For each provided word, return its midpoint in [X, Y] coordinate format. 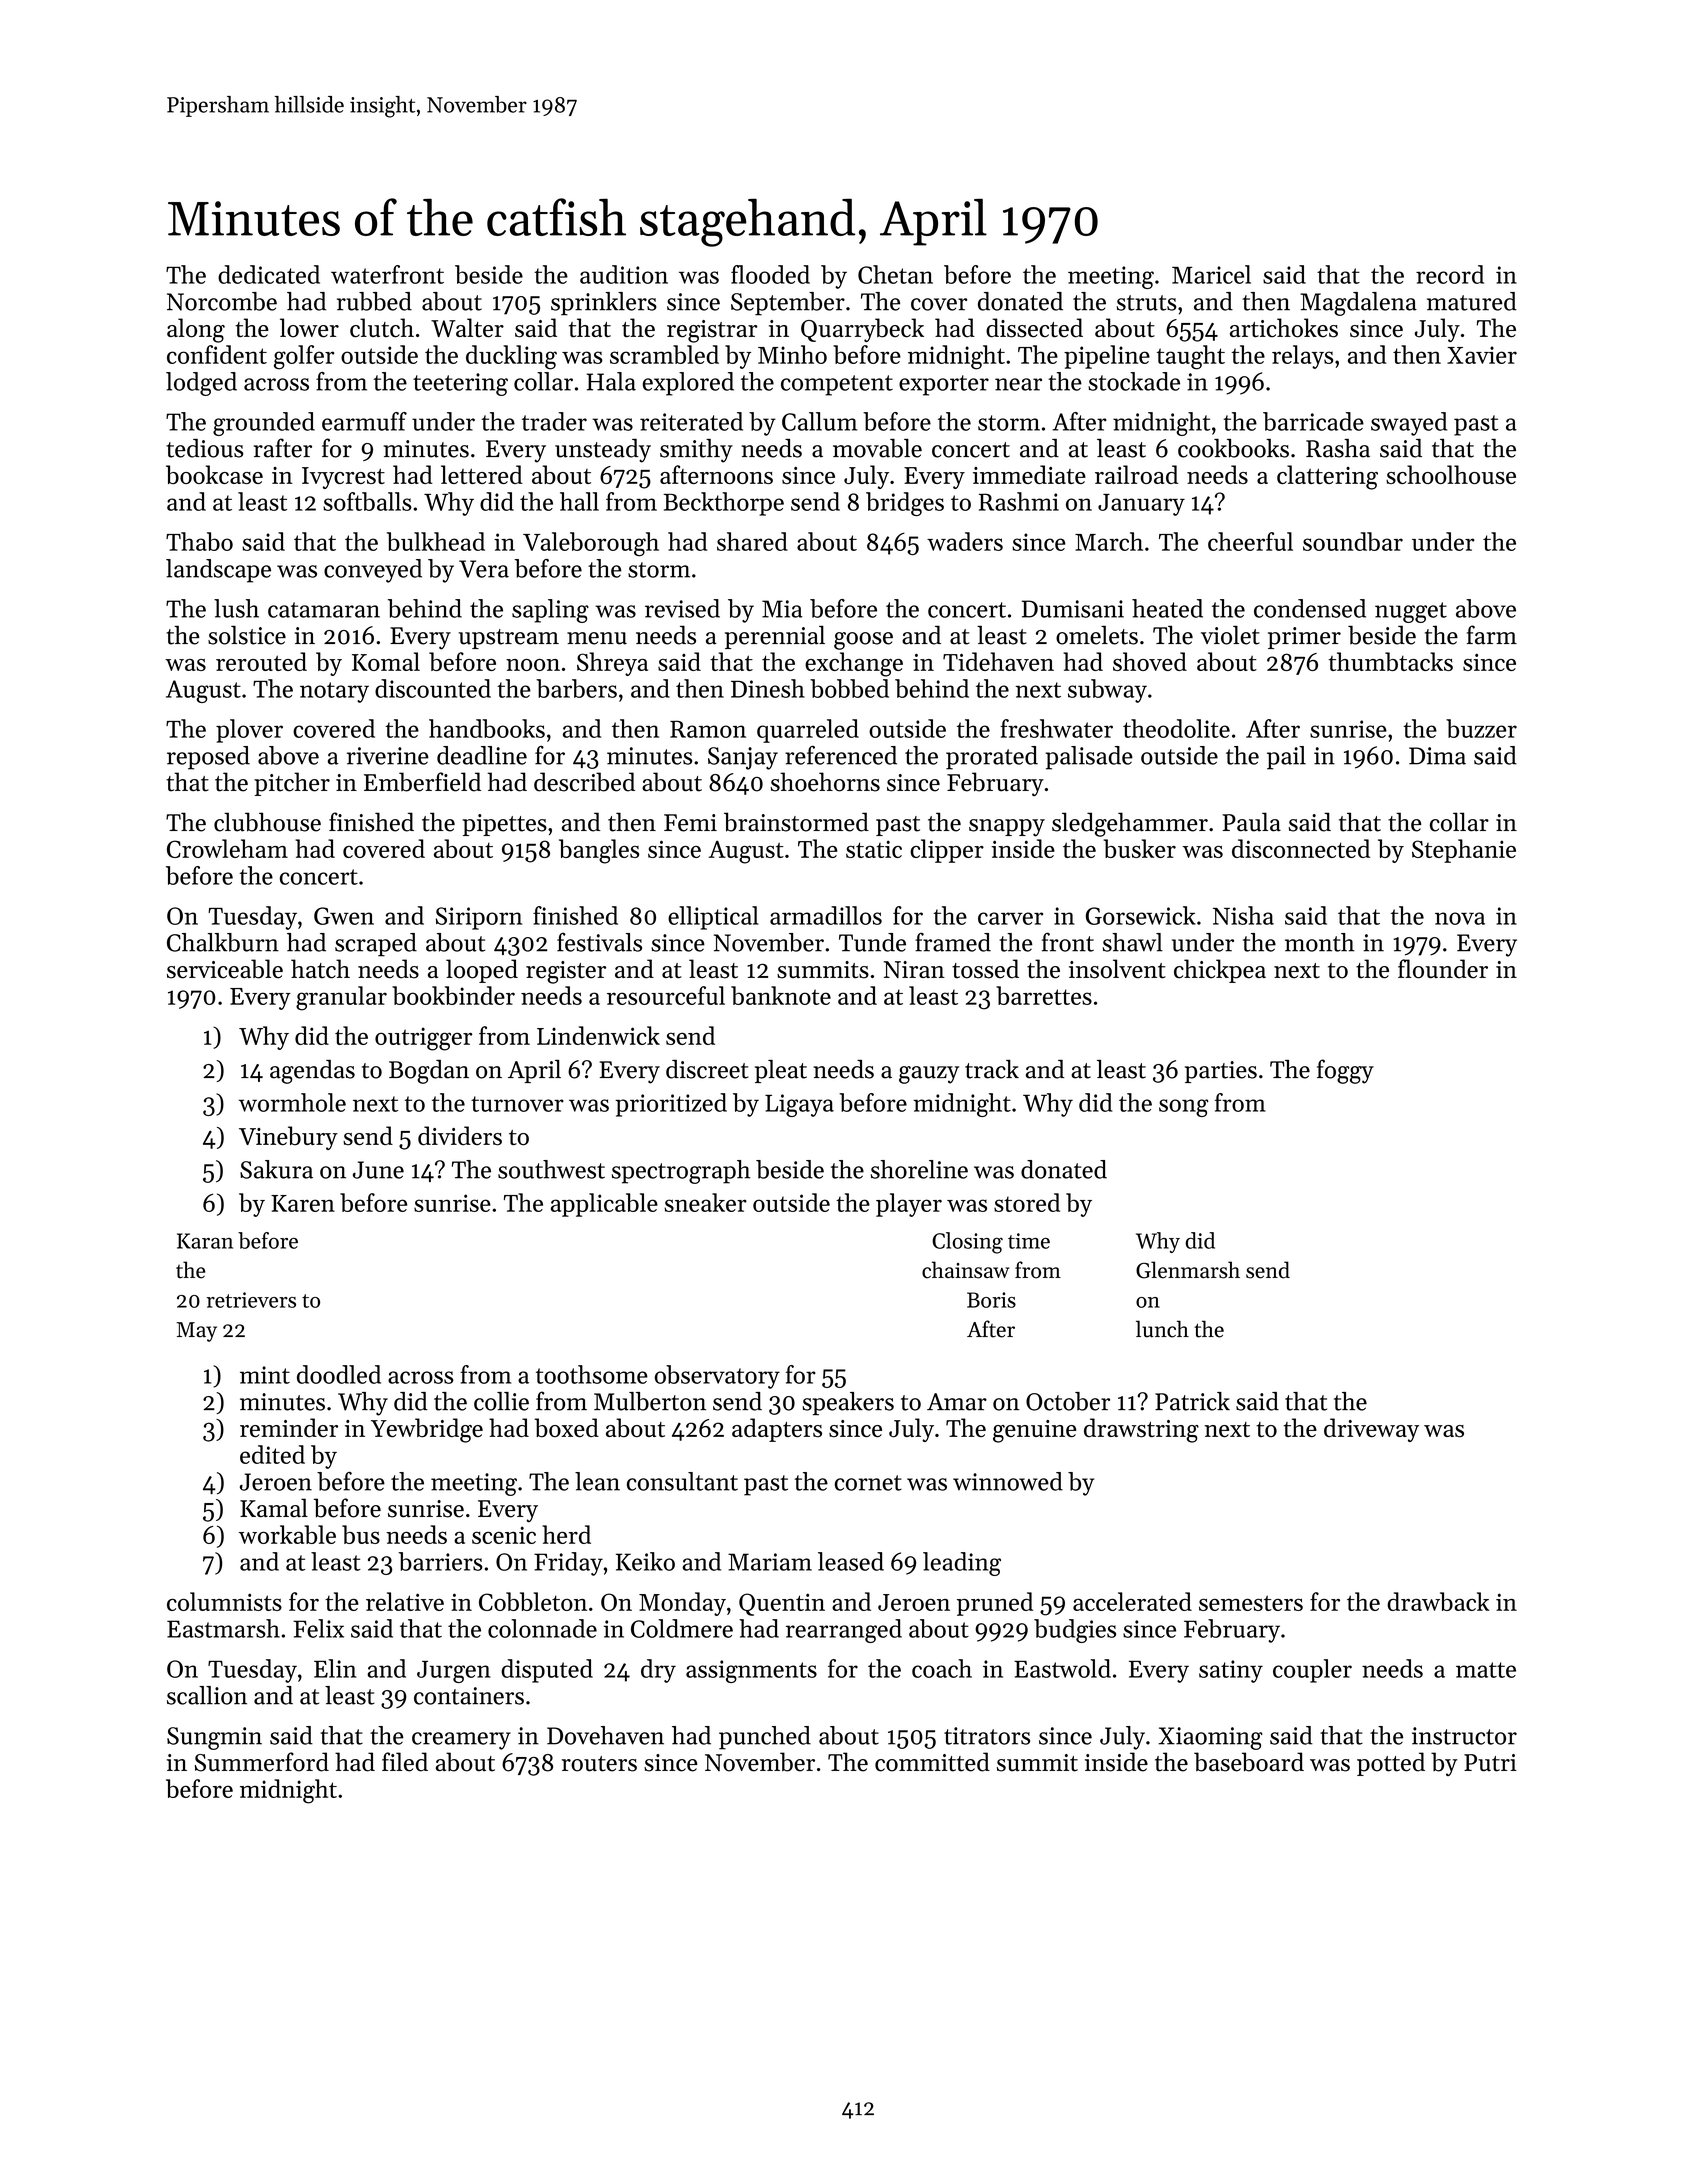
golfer [304, 357]
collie [501, 1401]
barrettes [1044, 995]
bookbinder [453, 995]
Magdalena [1358, 304]
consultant [682, 1481]
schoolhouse [1451, 474]
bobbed [849, 688]
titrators [987, 1736]
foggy [1345, 1071]
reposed [208, 758]
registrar [712, 331]
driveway [1371, 1430]
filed [405, 1762]
